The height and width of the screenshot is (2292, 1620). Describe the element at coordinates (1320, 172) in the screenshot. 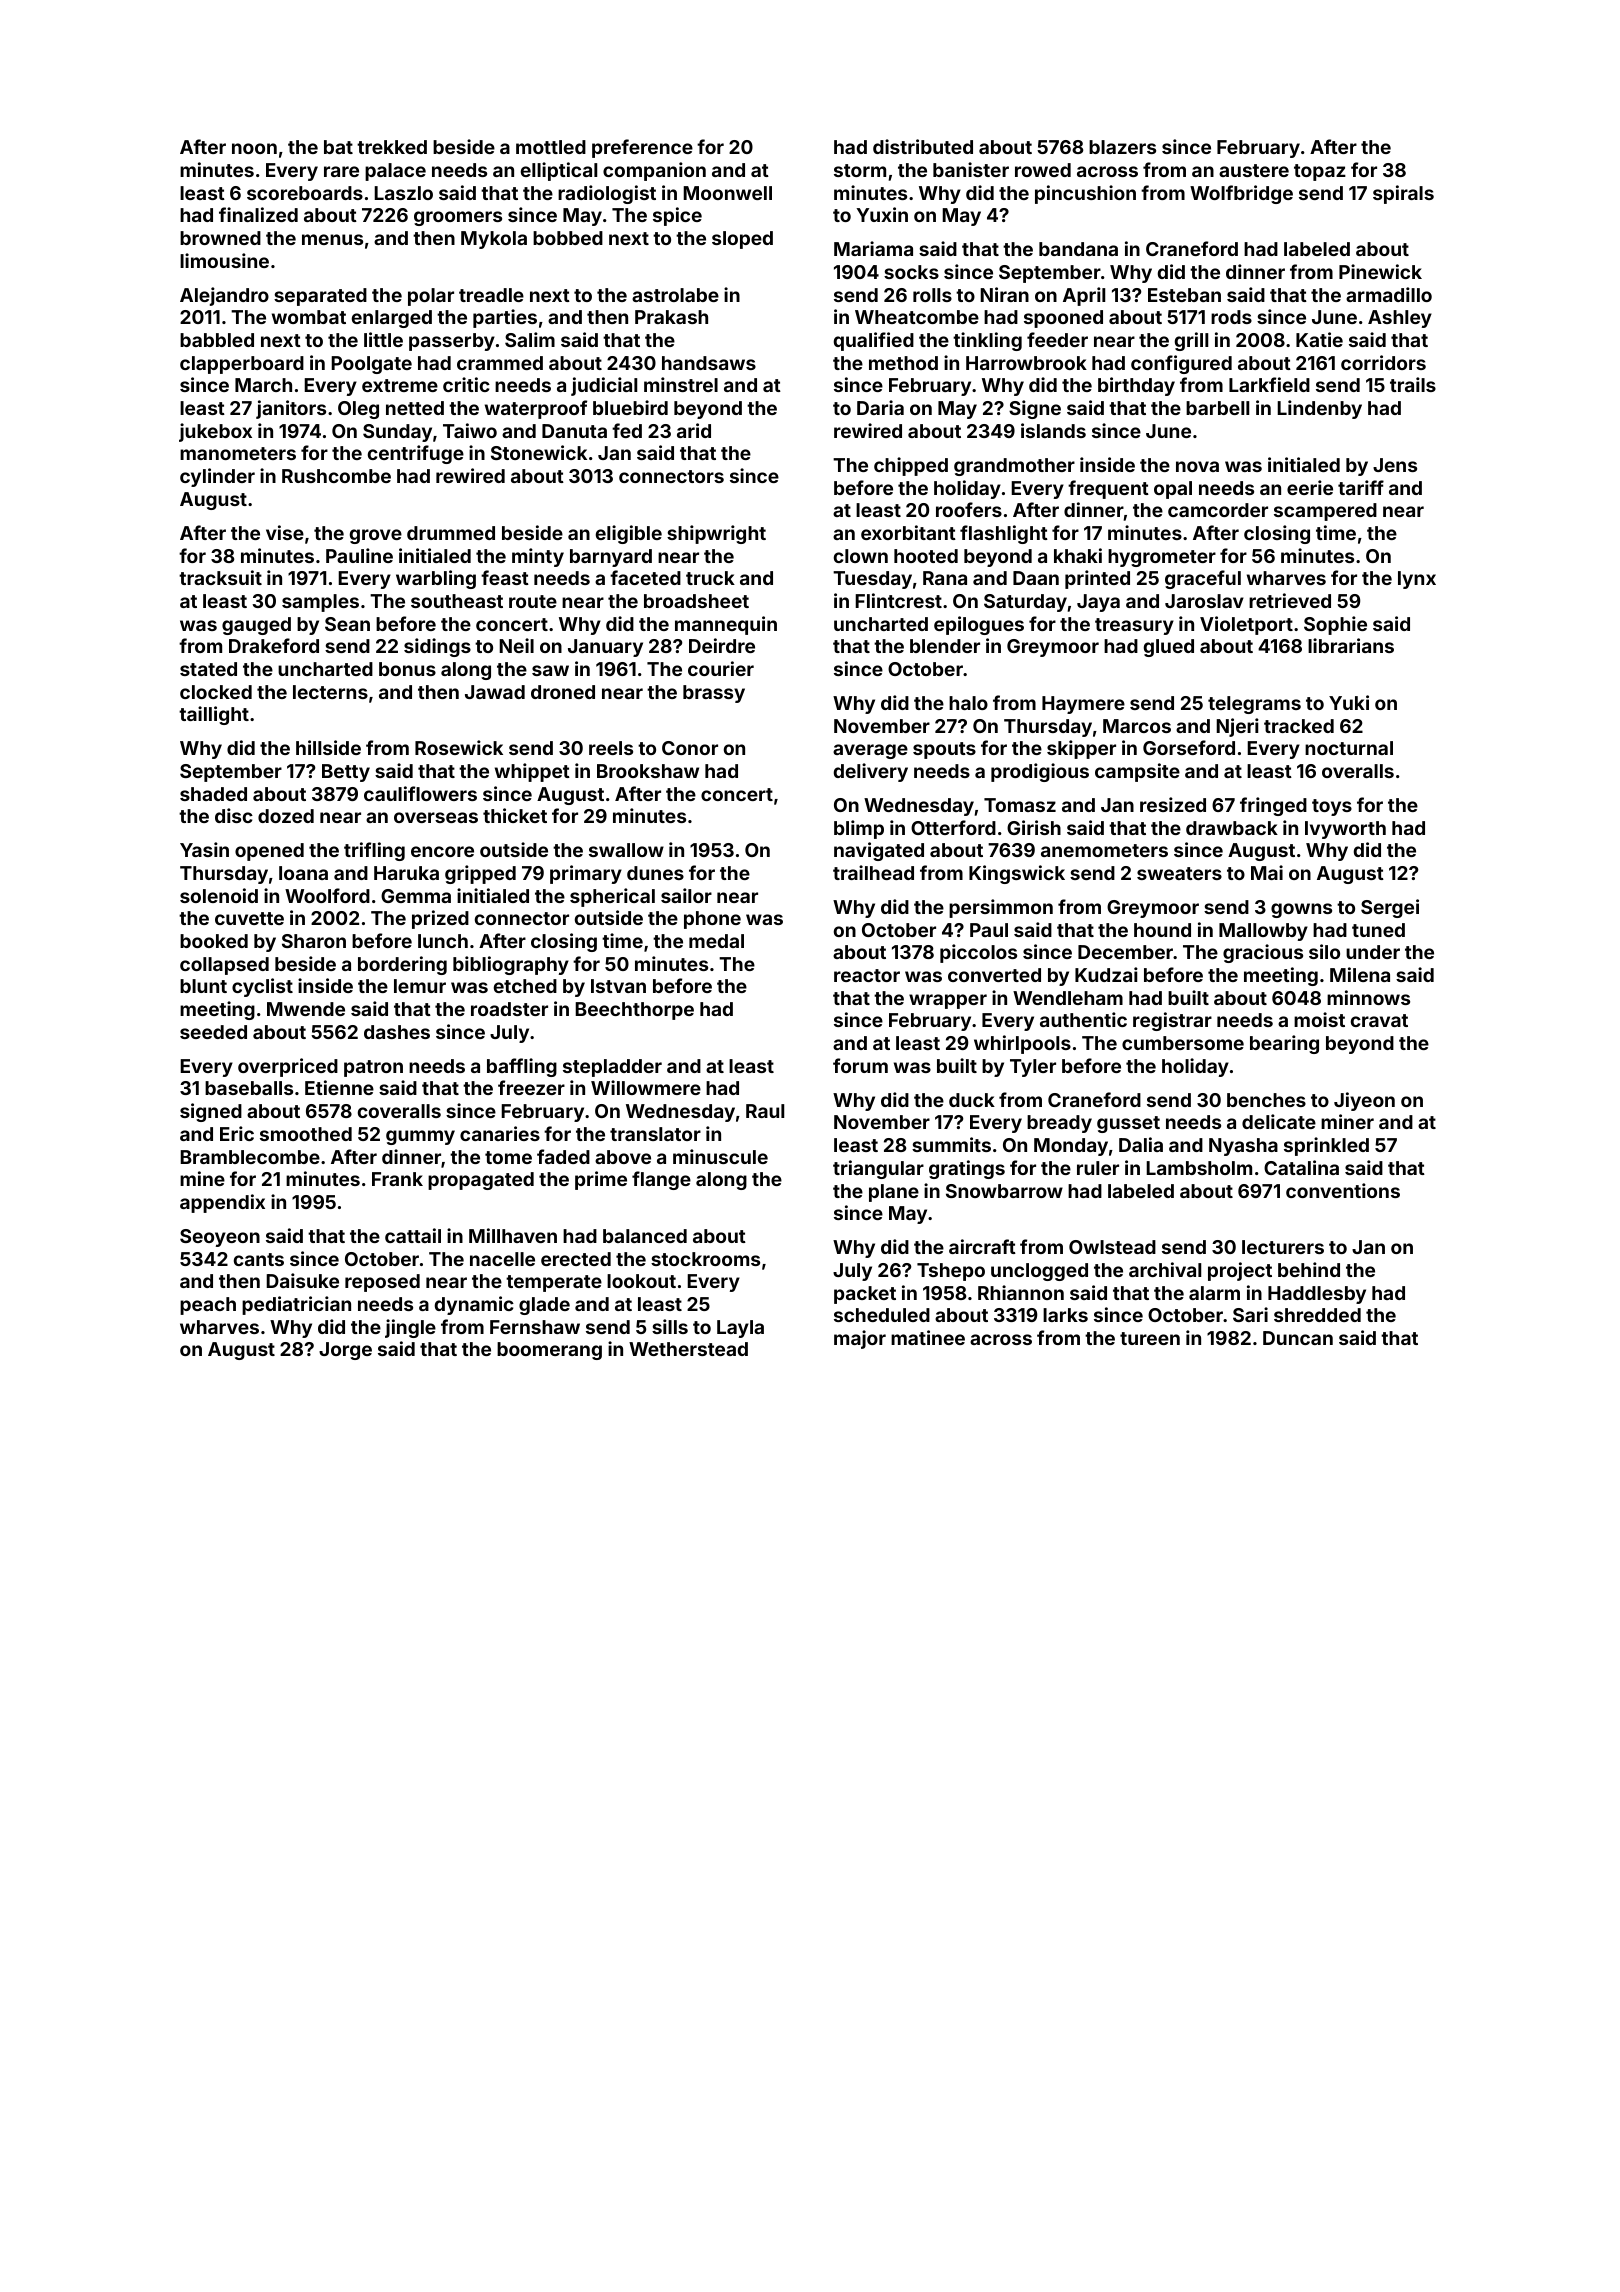

I see `topaz` at that location.
